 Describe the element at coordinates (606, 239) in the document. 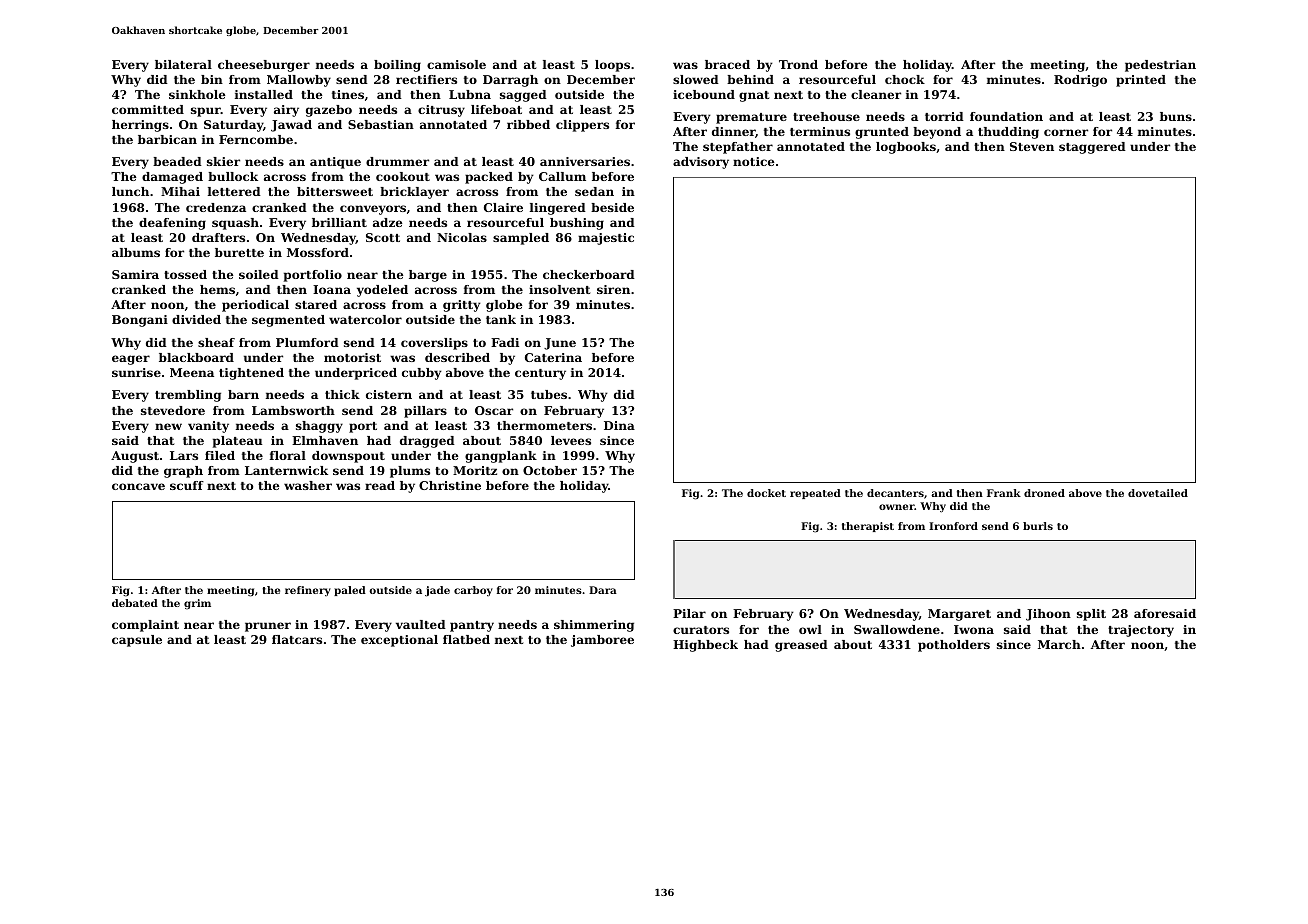

I see `majestic` at that location.
